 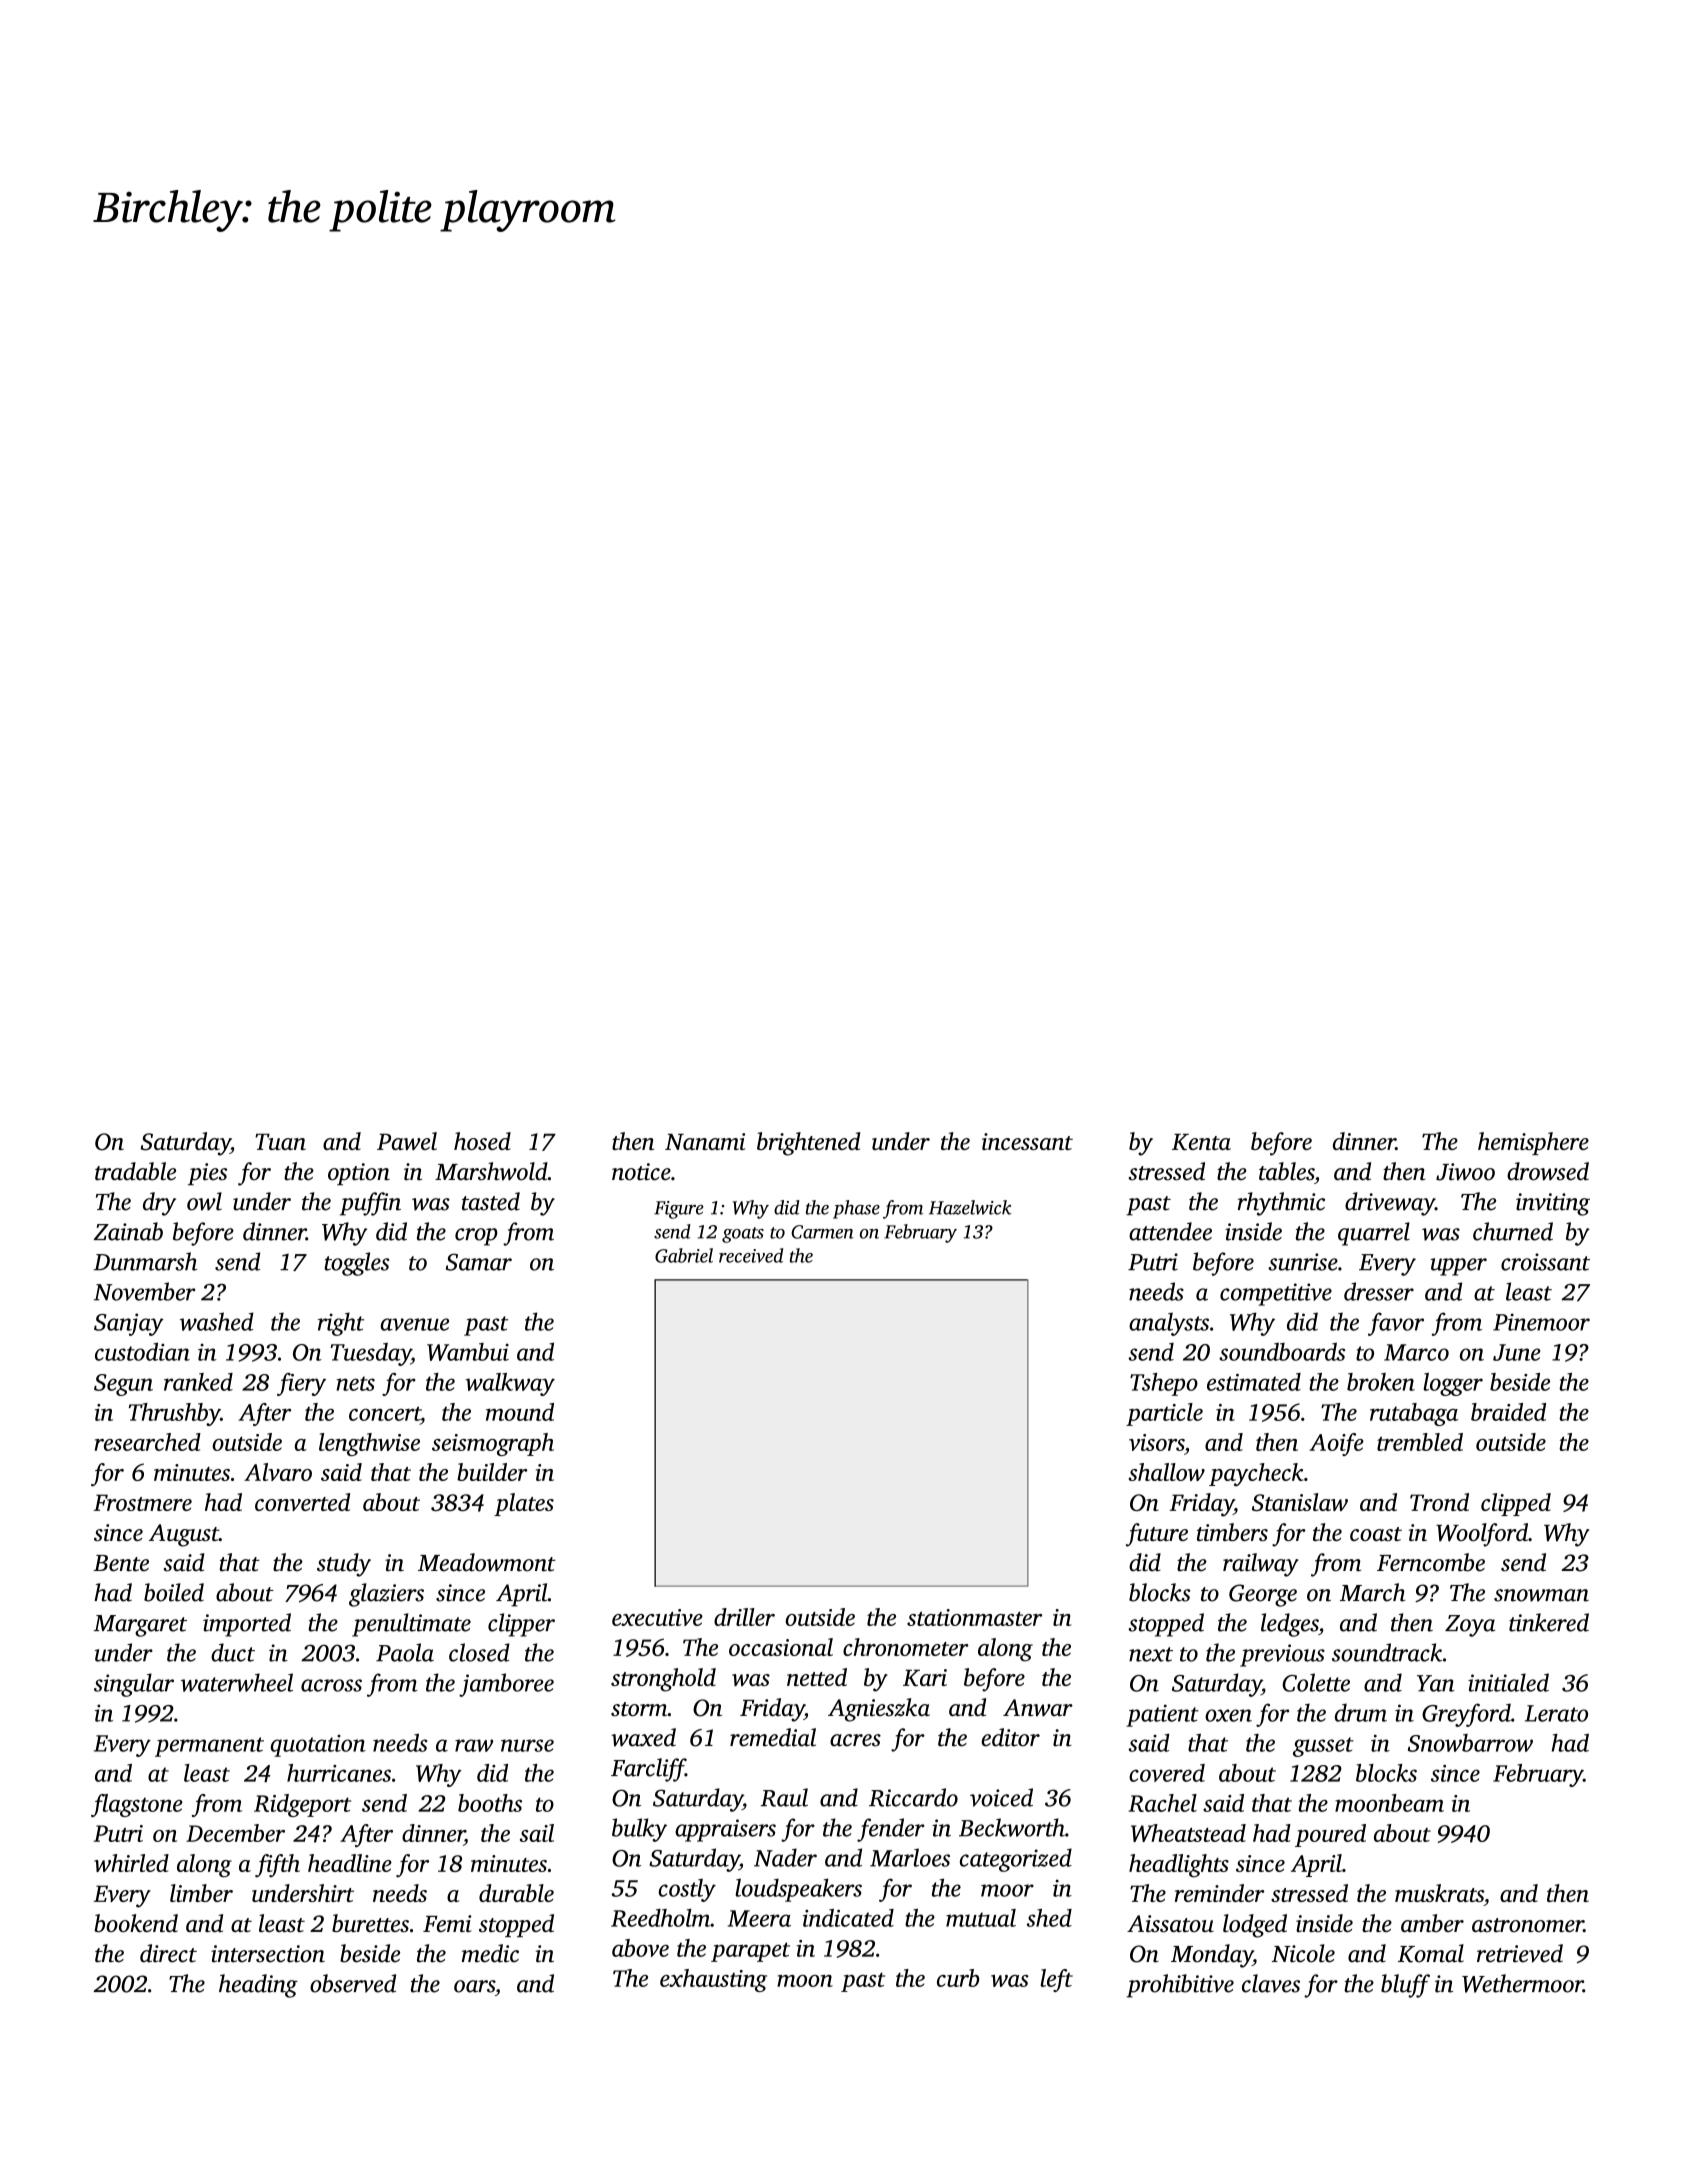 What do you see at coordinates (1482, 1535) in the screenshot?
I see `Woolford` at bounding box center [1482, 1535].
